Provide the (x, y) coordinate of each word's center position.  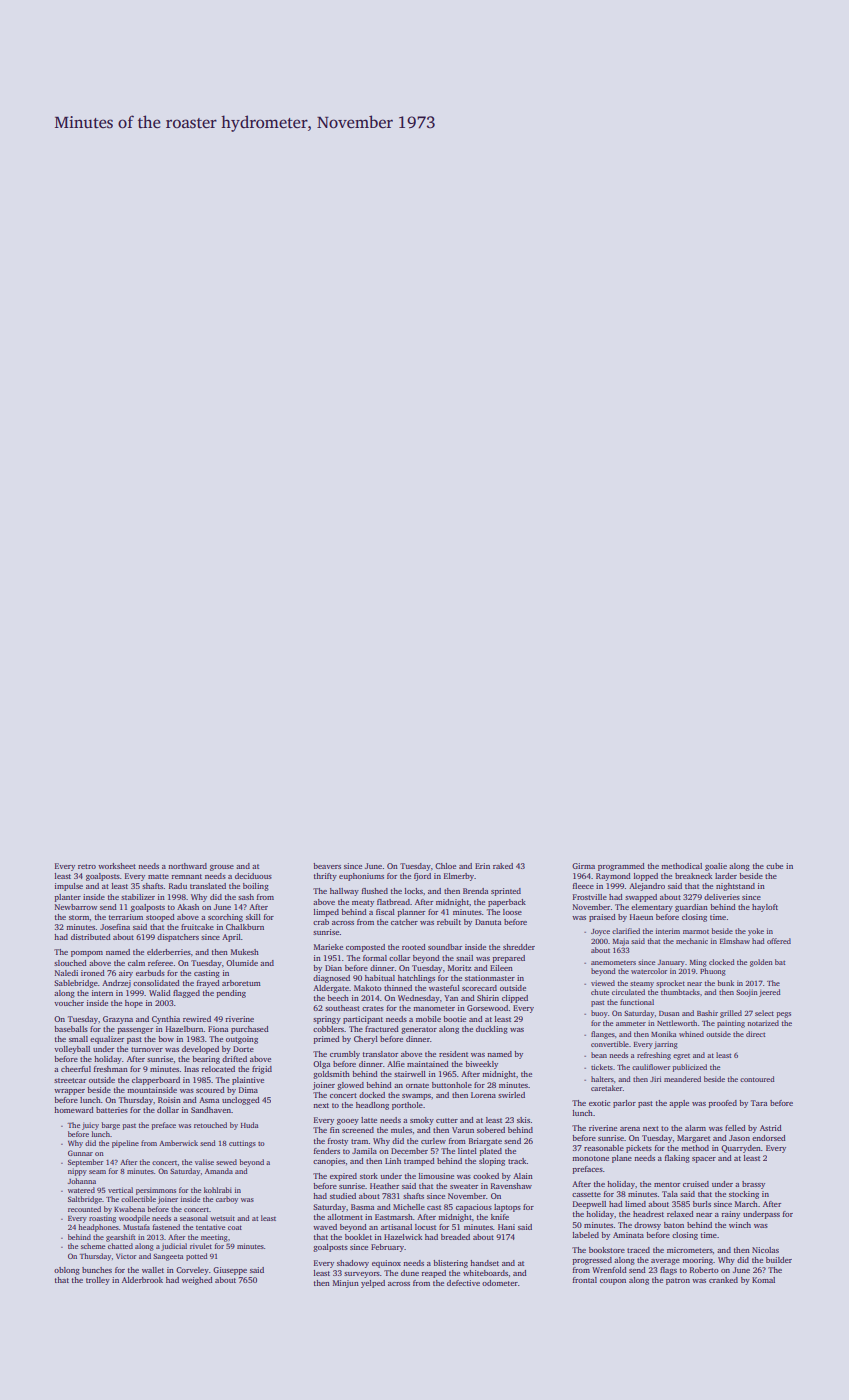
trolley (98, 1281)
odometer (500, 1283)
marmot (696, 932)
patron (678, 1281)
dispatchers (178, 938)
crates (373, 1008)
